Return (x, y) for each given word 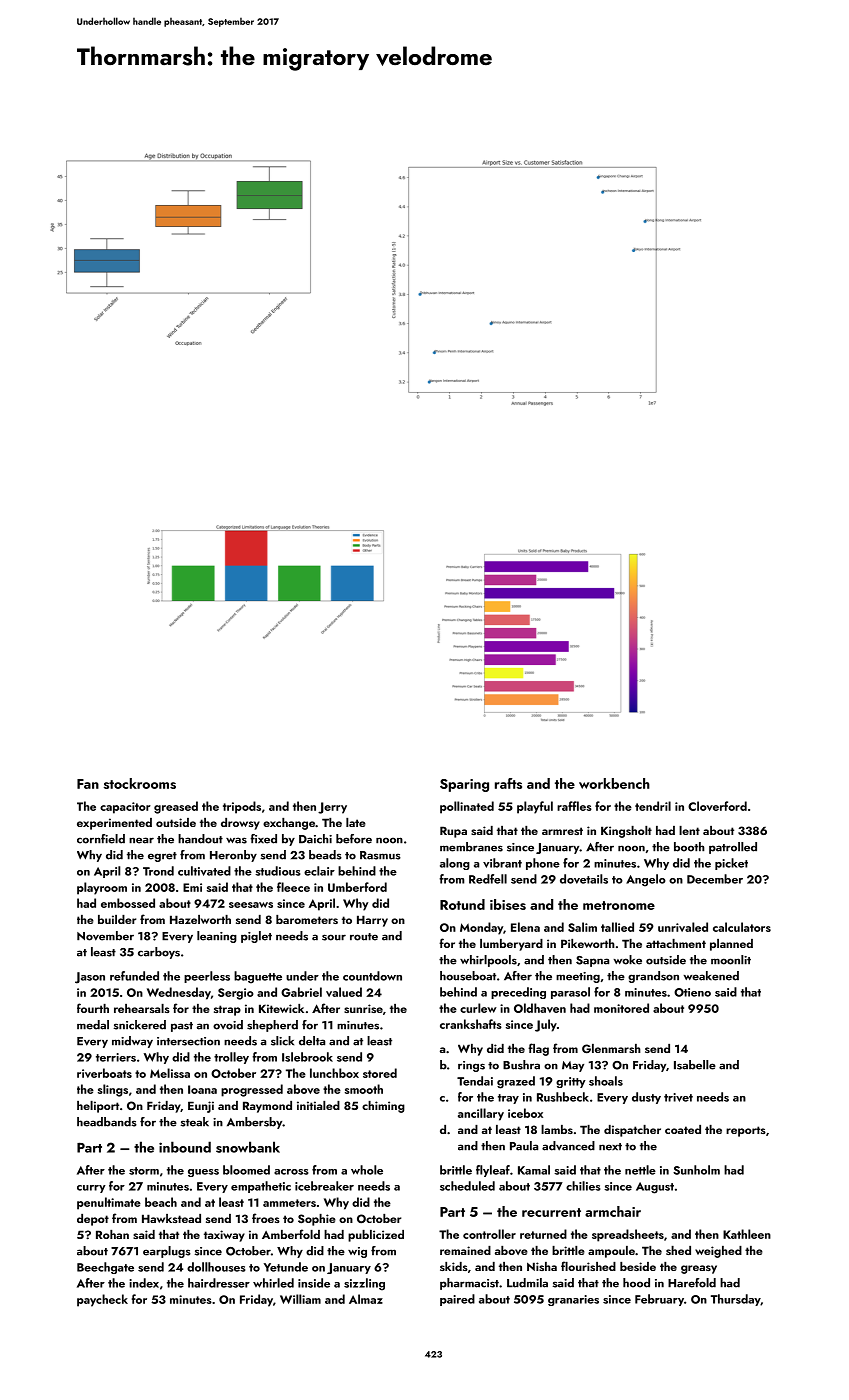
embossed (128, 903)
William (300, 1299)
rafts (508, 783)
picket (731, 864)
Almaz (366, 1299)
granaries (573, 1300)
